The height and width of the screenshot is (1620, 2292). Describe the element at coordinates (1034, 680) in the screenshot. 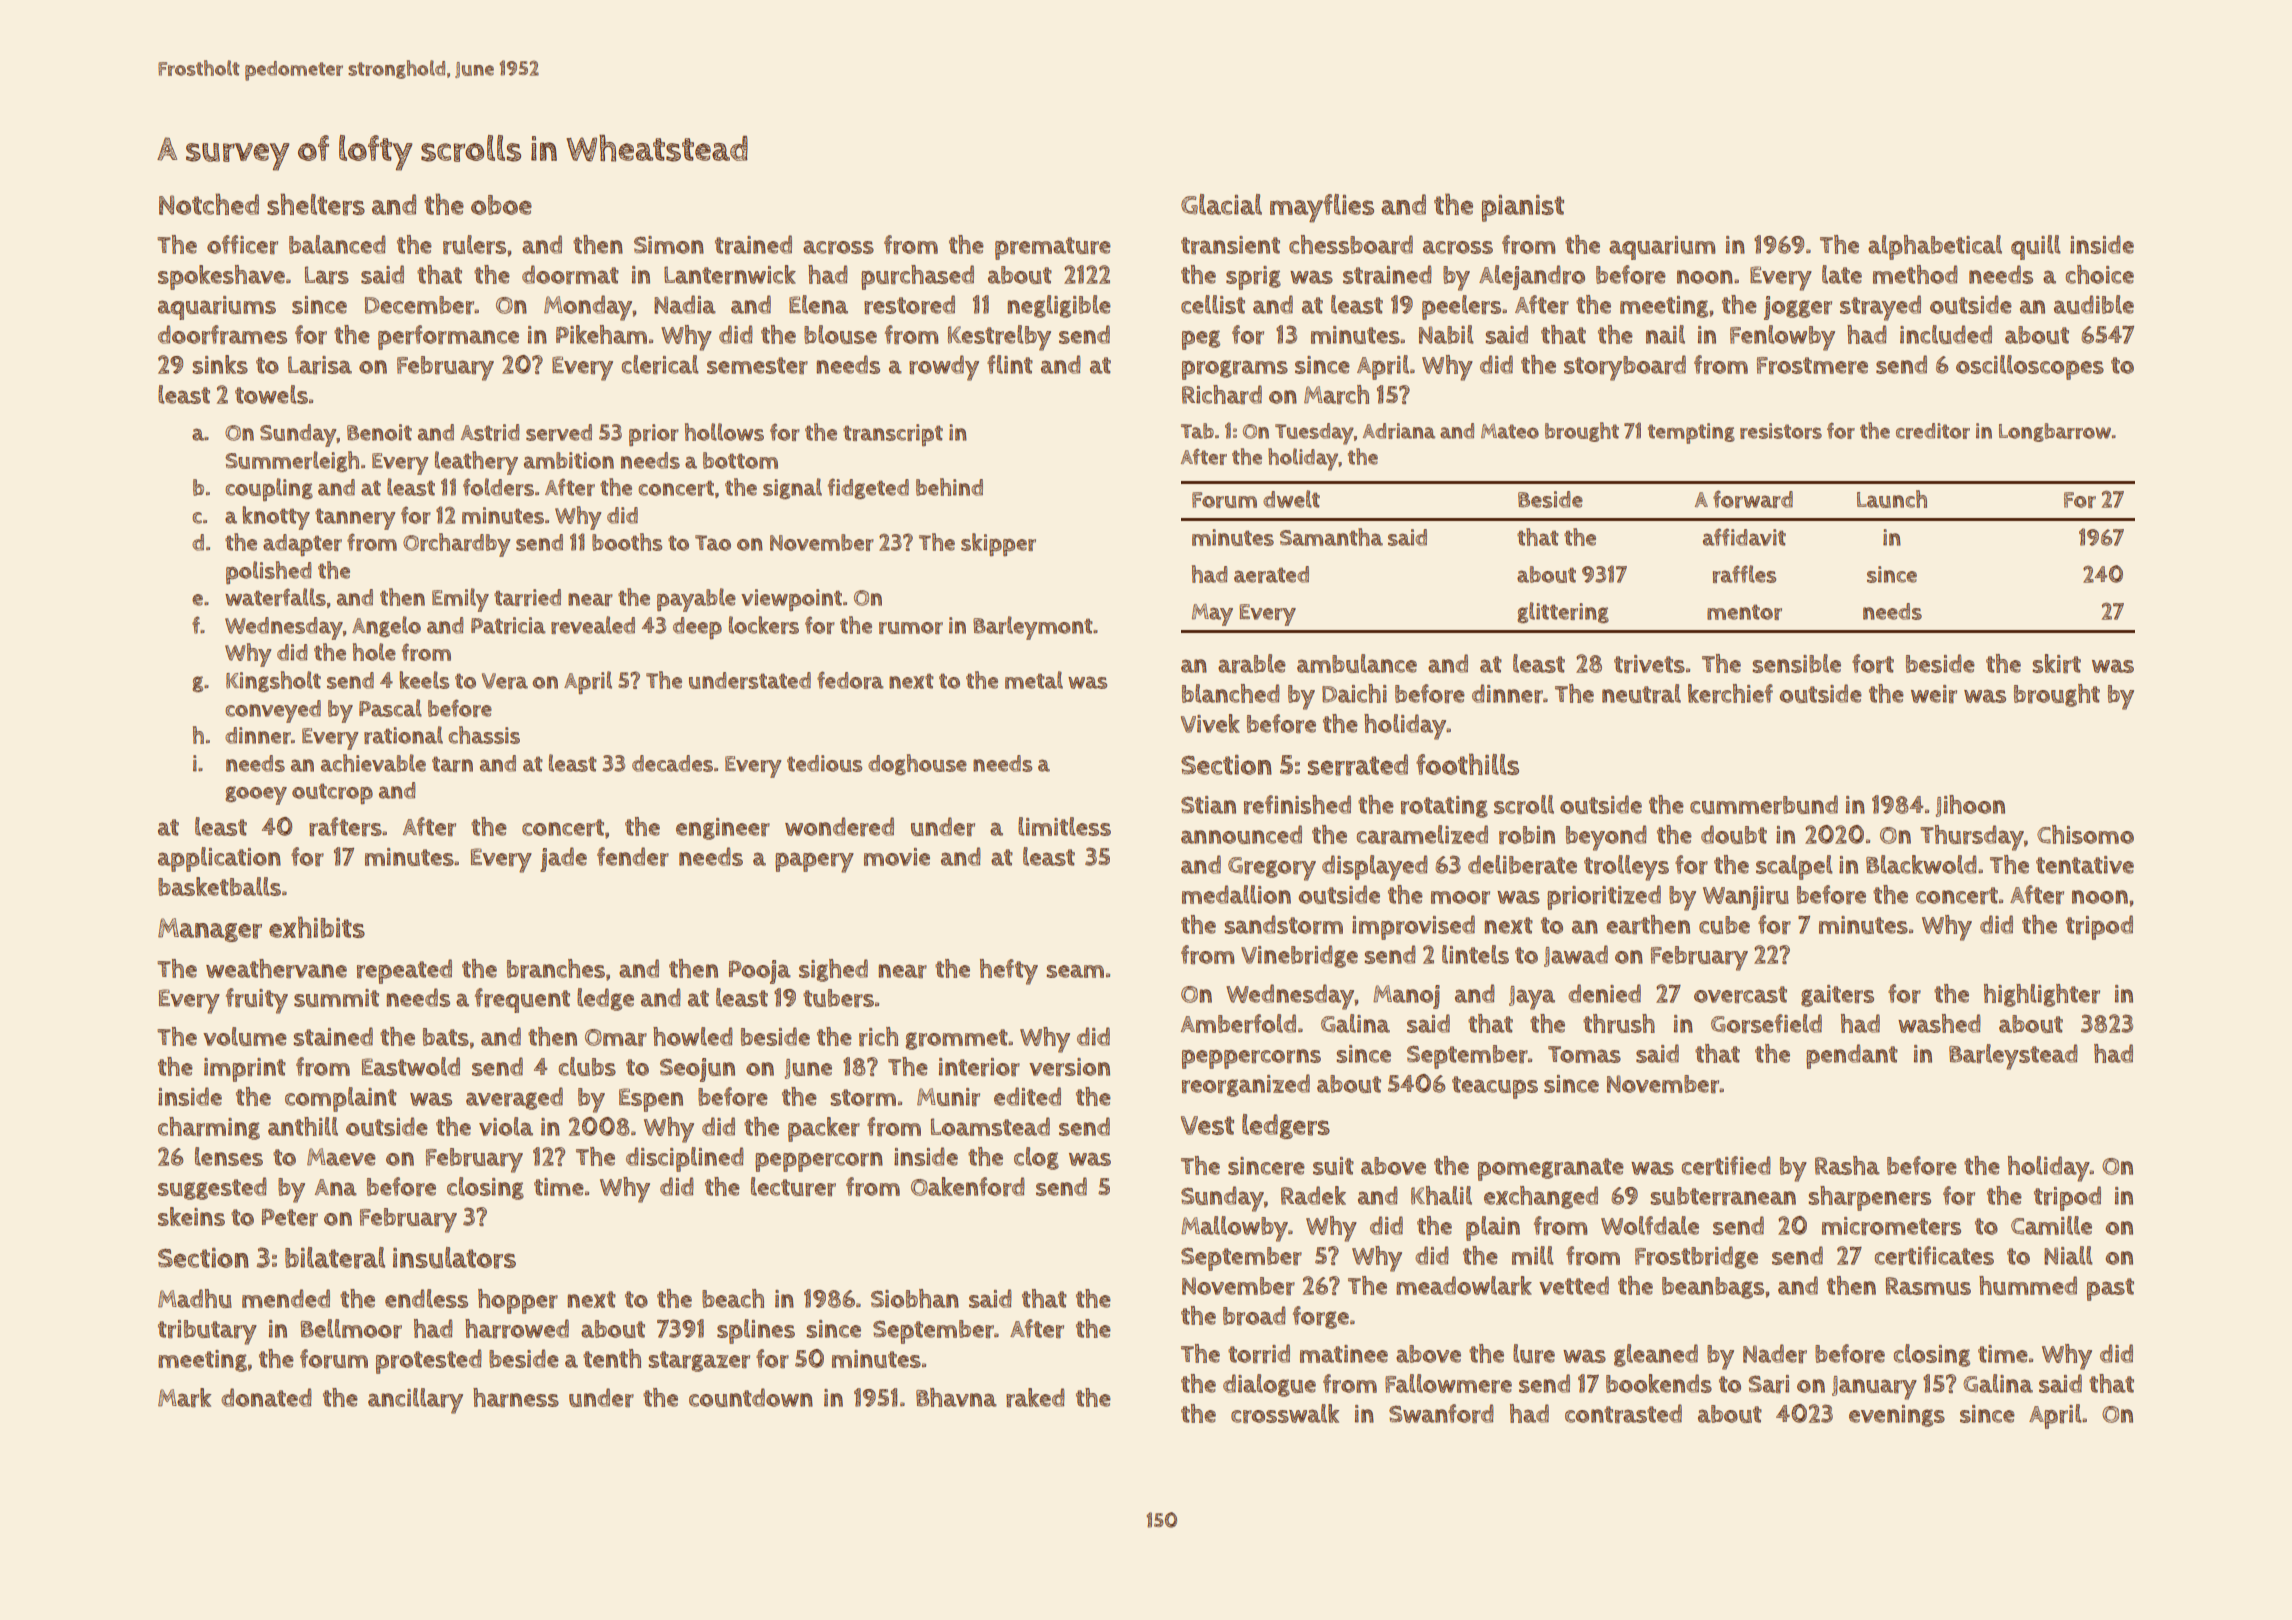

I see `metal` at that location.
